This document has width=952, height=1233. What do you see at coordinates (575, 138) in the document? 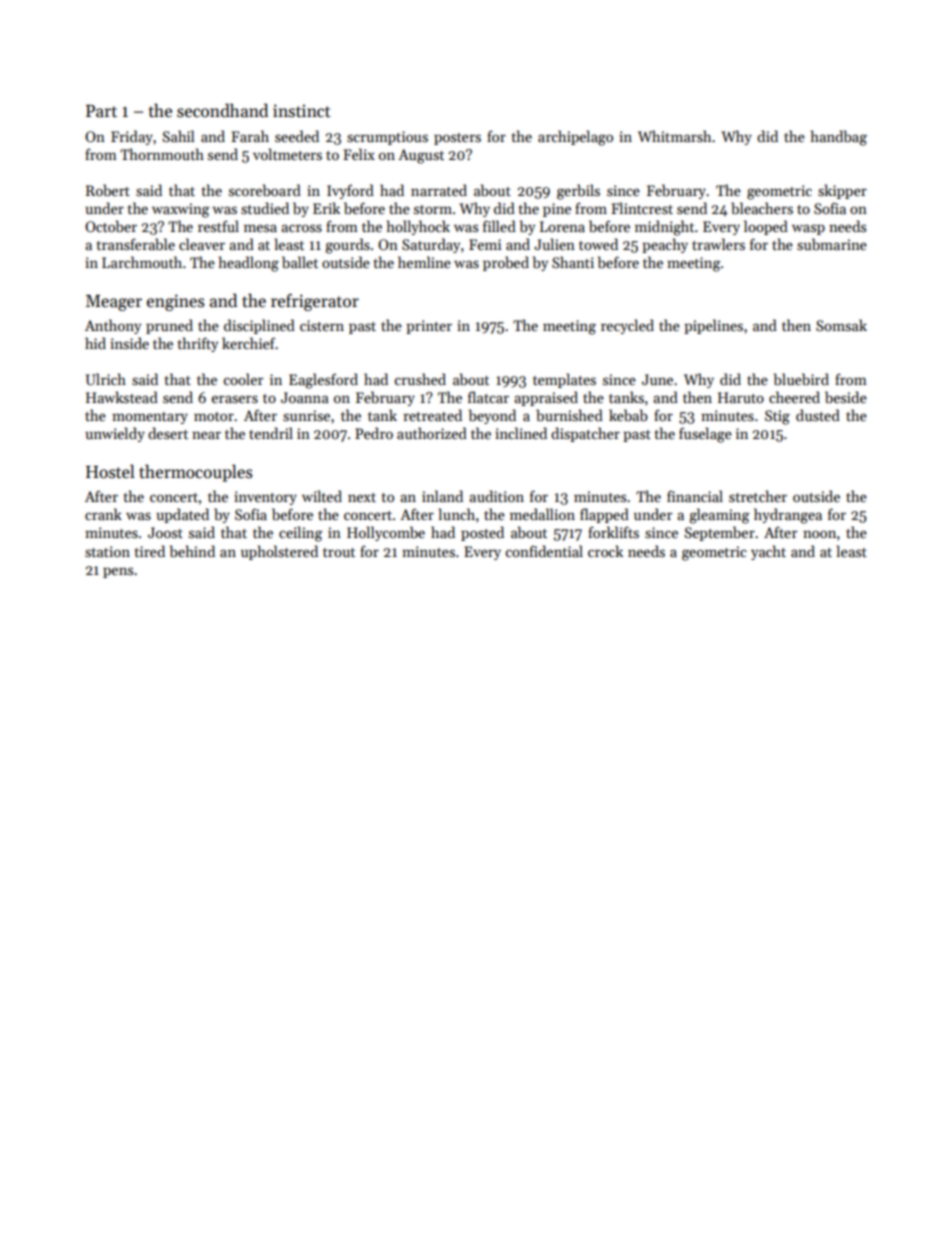
I see `archipelago` at bounding box center [575, 138].
